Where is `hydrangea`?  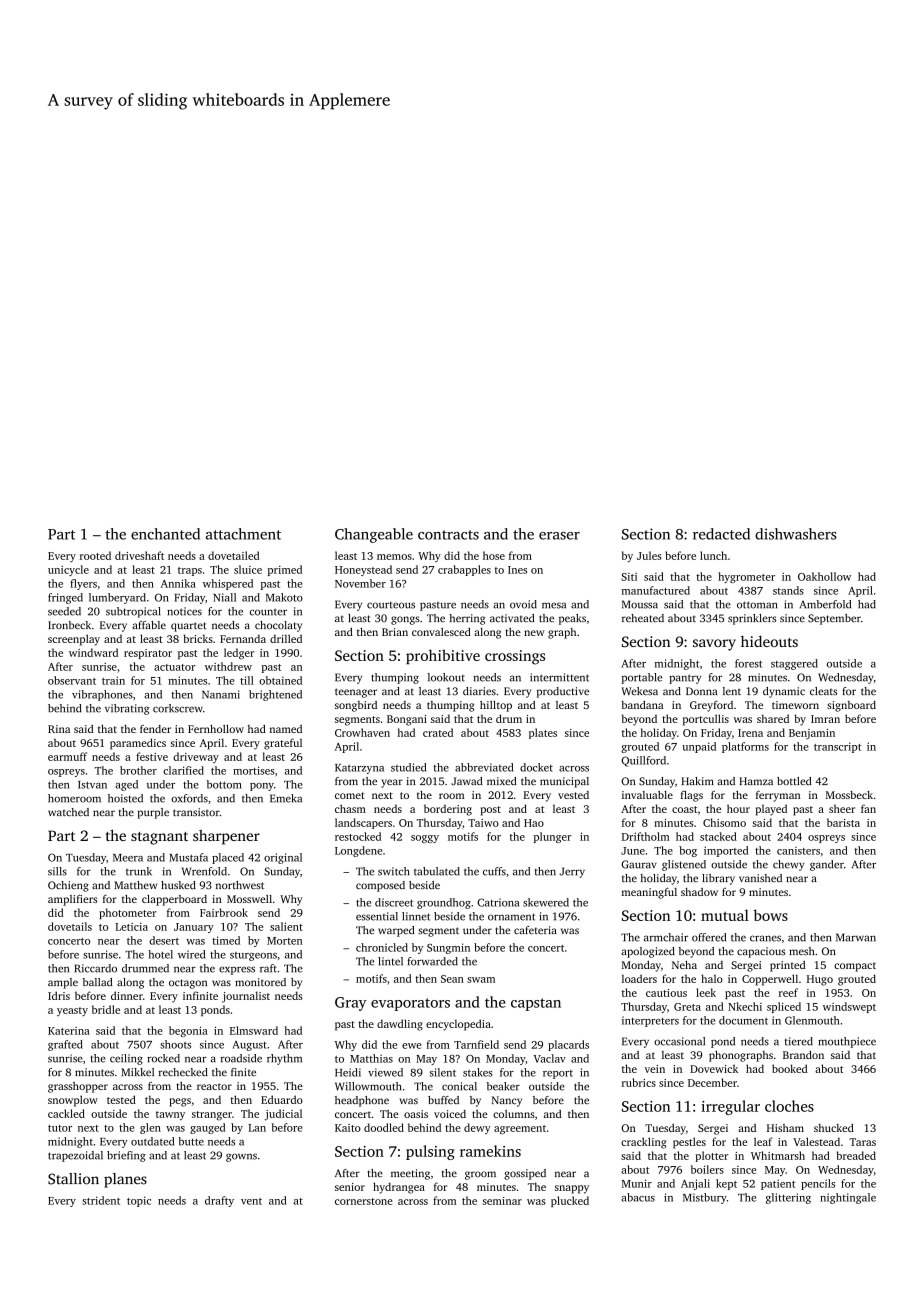
hydrangea is located at coordinates (399, 1188).
